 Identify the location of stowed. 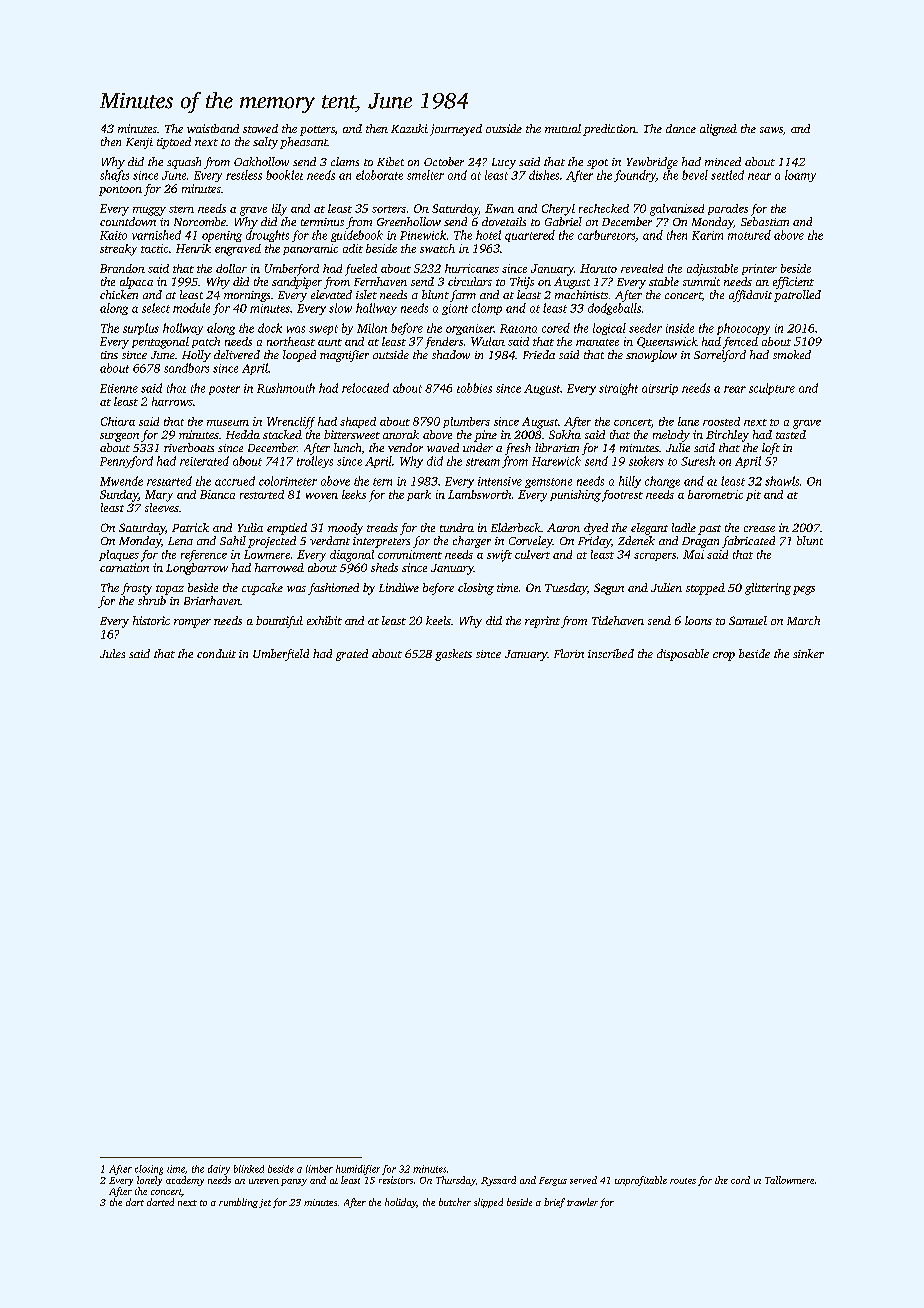
(260, 128).
